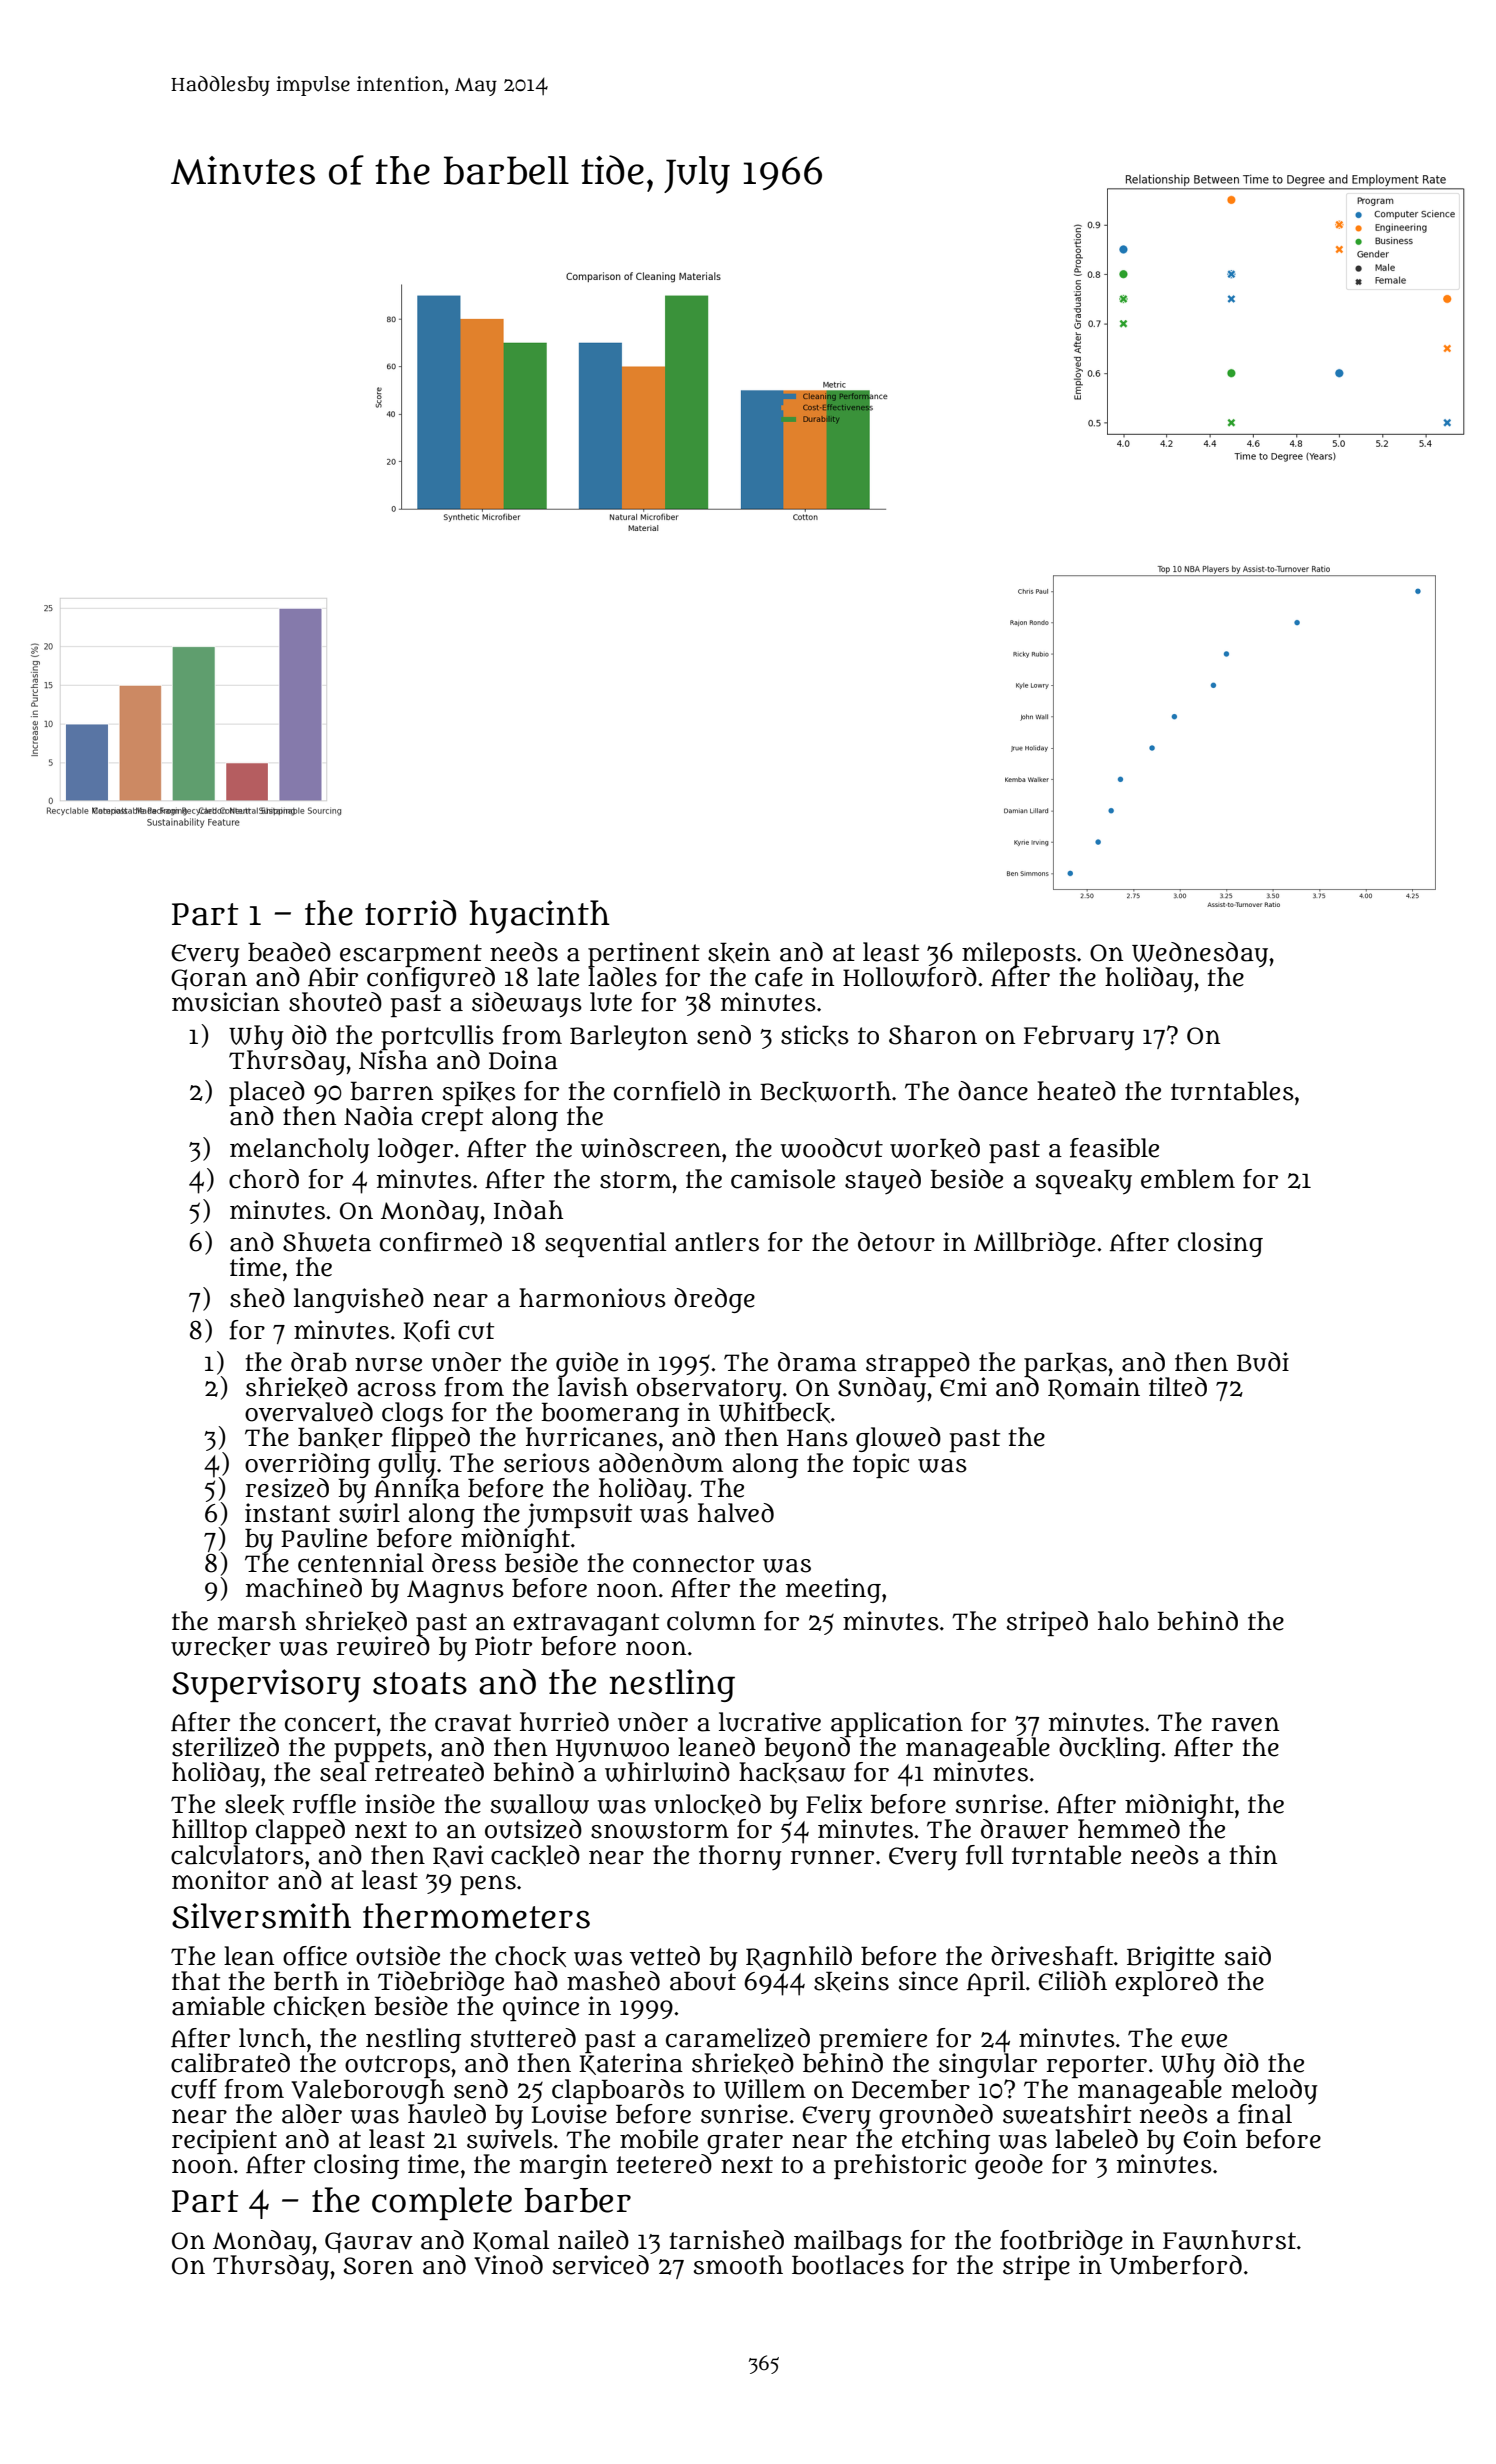  What do you see at coordinates (644, 954) in the screenshot?
I see `pertinent` at bounding box center [644, 954].
